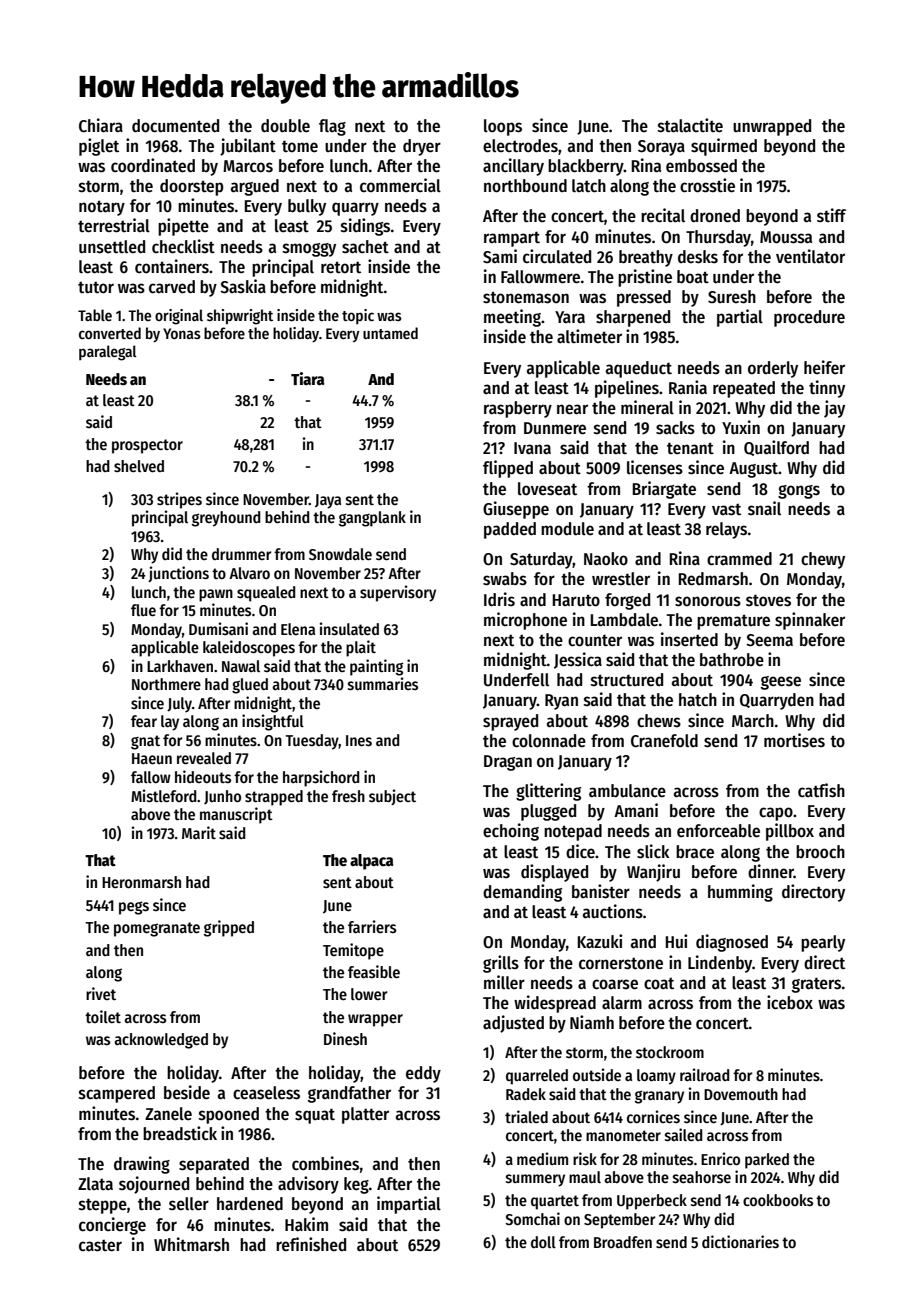 The height and width of the screenshot is (1308, 924). I want to click on unwrapped, so click(772, 127).
